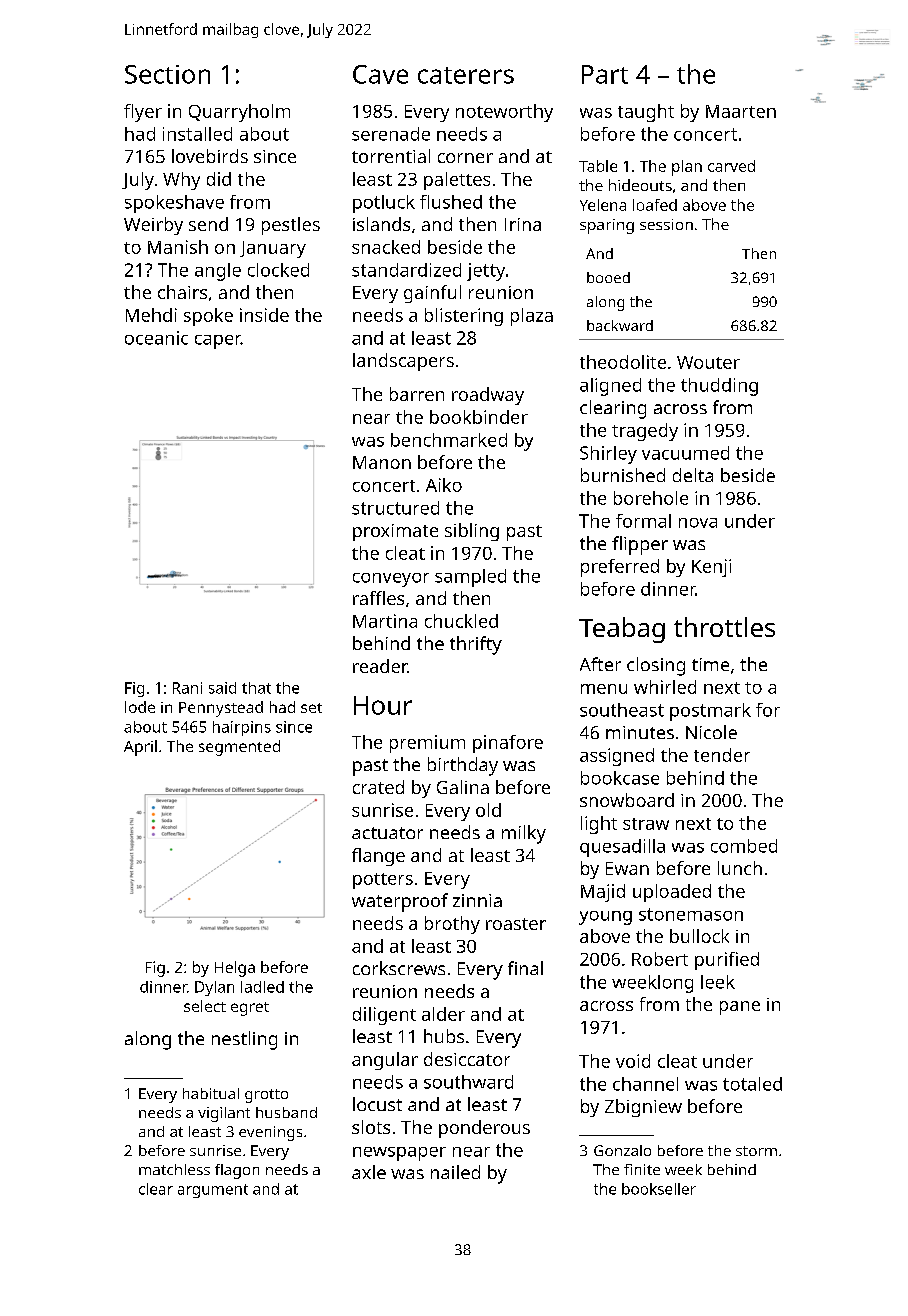 The width and height of the image is (908, 1316). I want to click on argument, so click(213, 1191).
